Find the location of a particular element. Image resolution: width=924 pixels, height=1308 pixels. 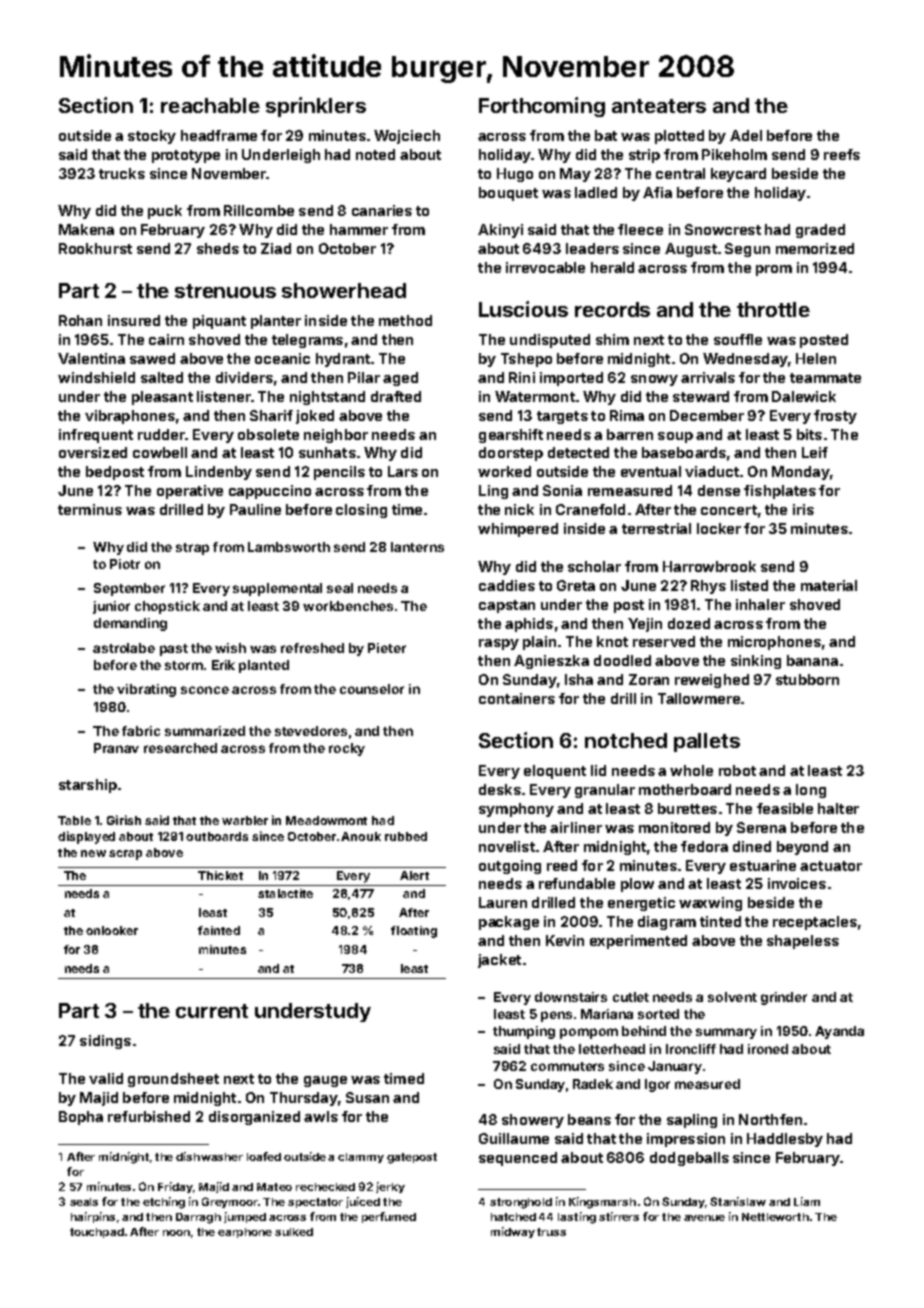

researched is located at coordinates (180, 748).
